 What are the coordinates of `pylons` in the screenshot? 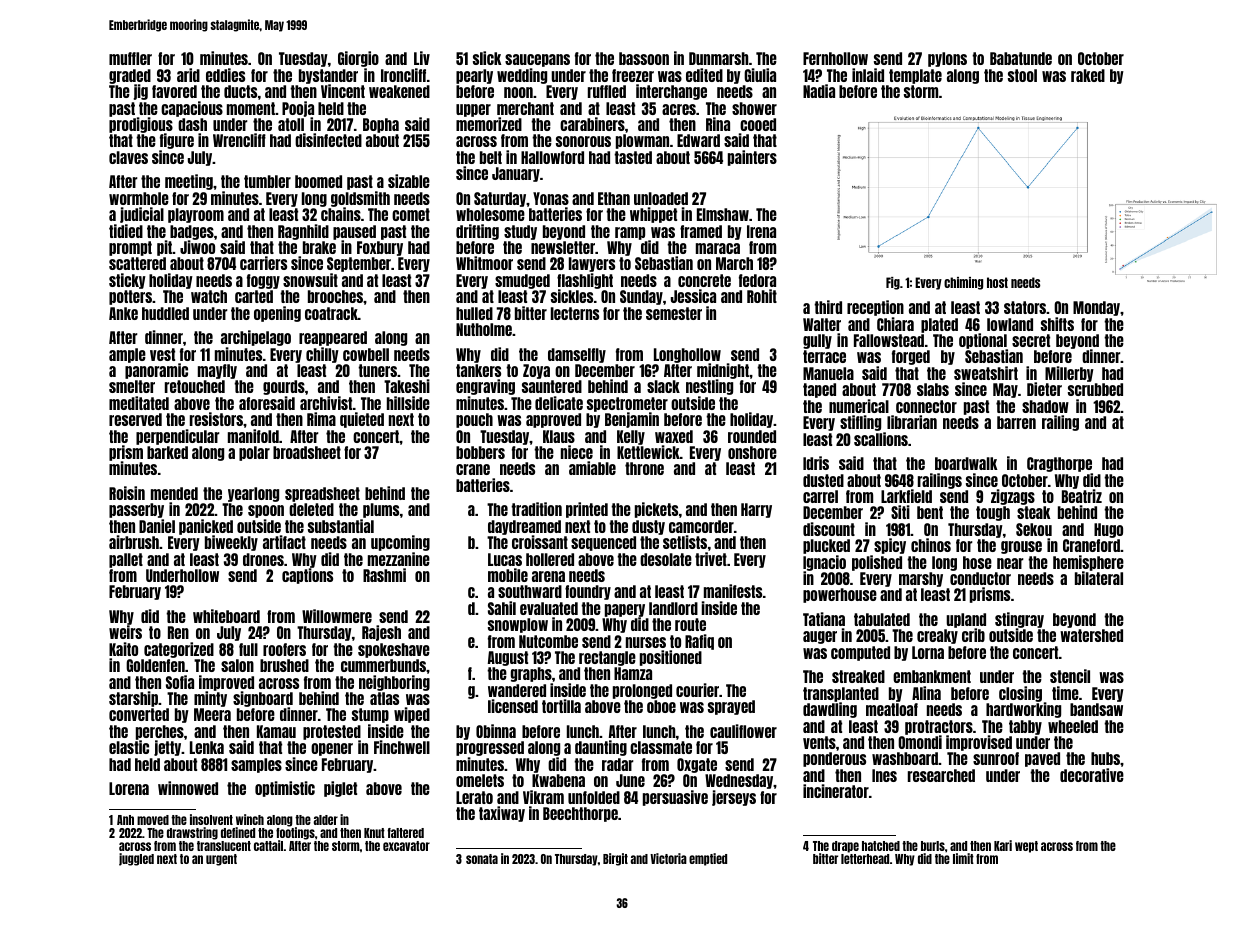 It's located at (947, 59).
